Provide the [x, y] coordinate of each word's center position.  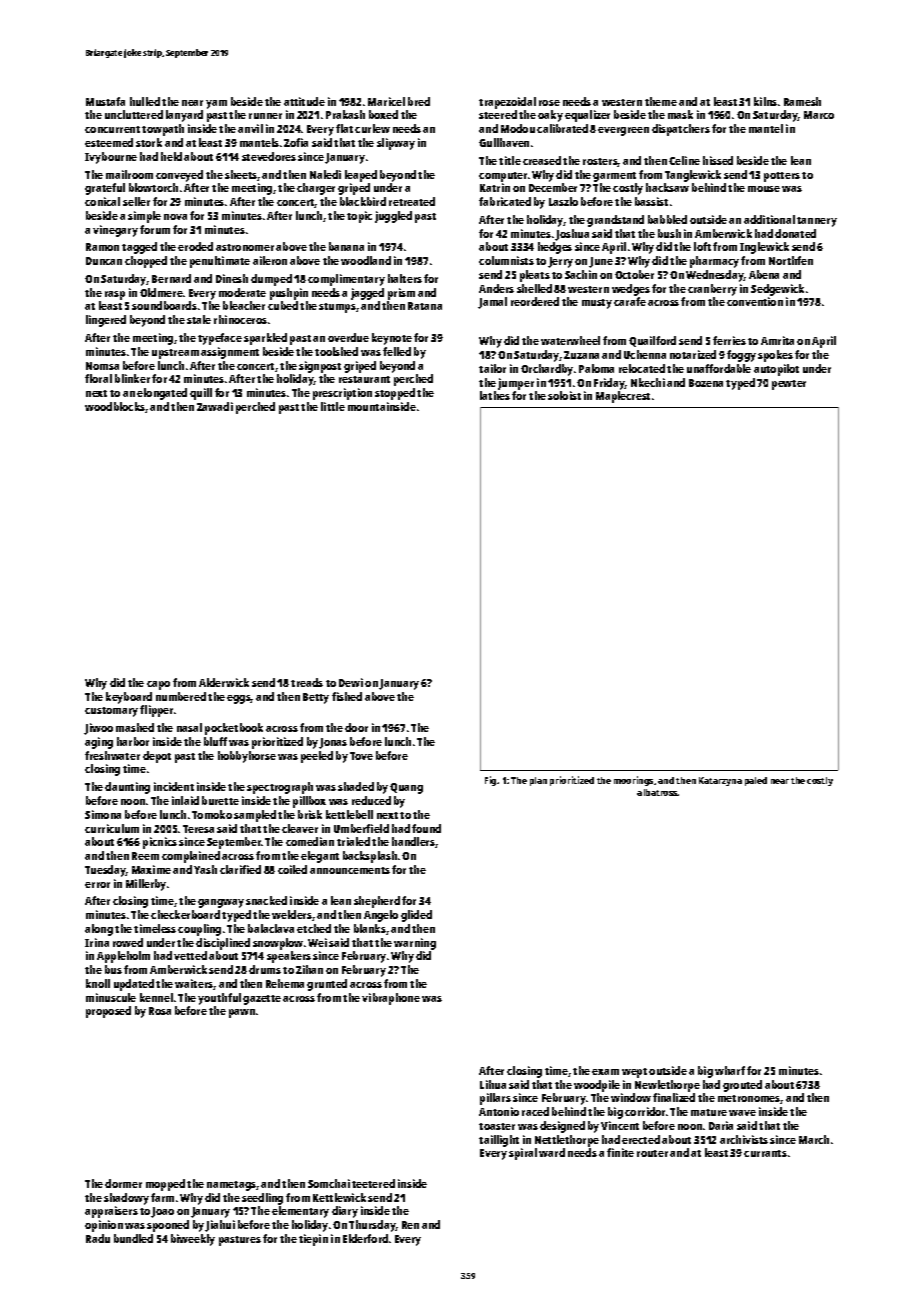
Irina [97, 942]
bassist [651, 201]
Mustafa [105, 101]
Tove [361, 756]
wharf [730, 1070]
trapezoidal [507, 103]
